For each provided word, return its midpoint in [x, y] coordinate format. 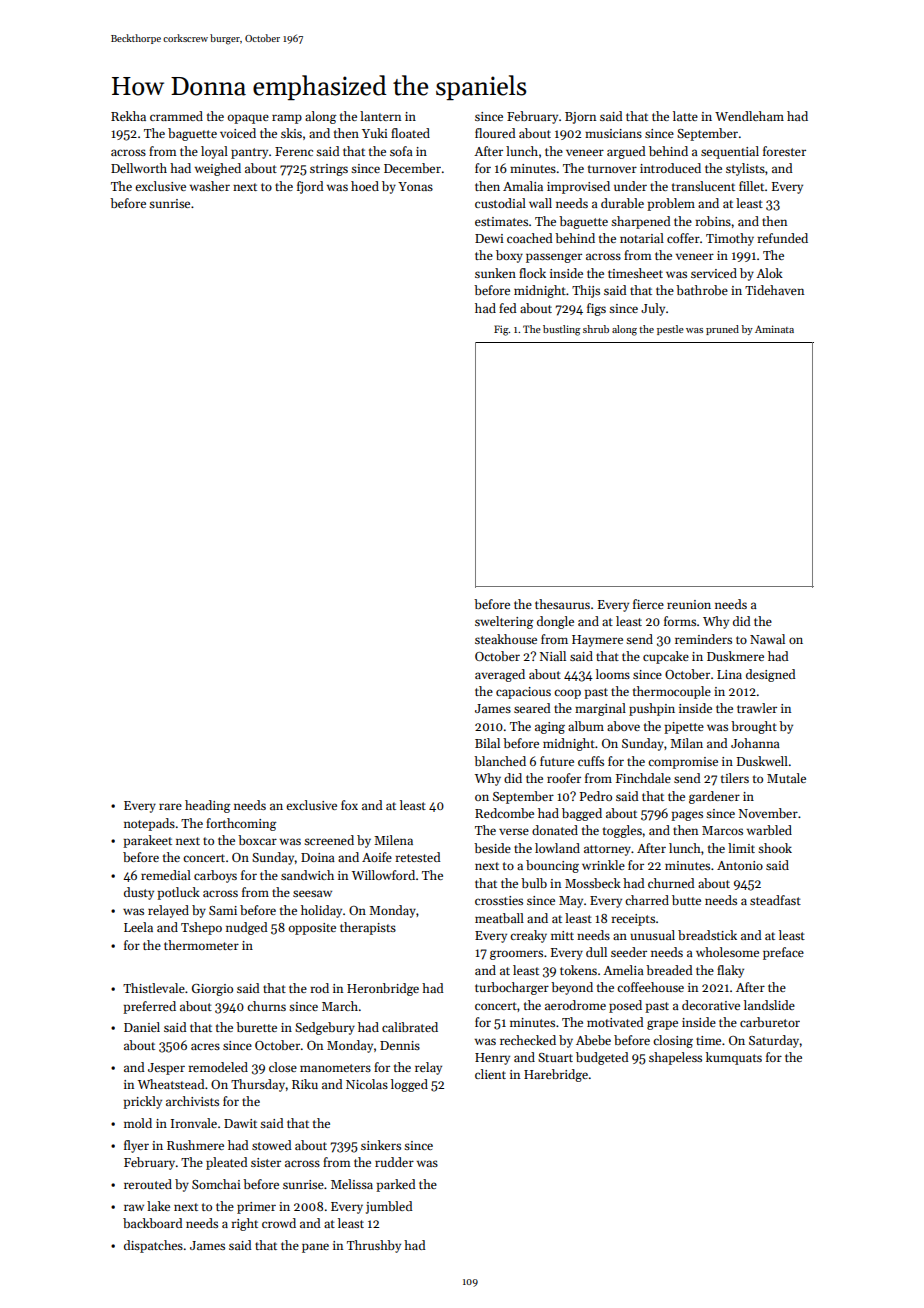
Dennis [400, 1045]
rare [170, 806]
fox [349, 805]
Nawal [767, 639]
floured [495, 133]
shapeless [675, 1058]
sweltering [504, 622]
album [586, 726]
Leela [138, 927]
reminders [703, 639]
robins [713, 221]
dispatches [153, 1246]
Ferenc [294, 151]
